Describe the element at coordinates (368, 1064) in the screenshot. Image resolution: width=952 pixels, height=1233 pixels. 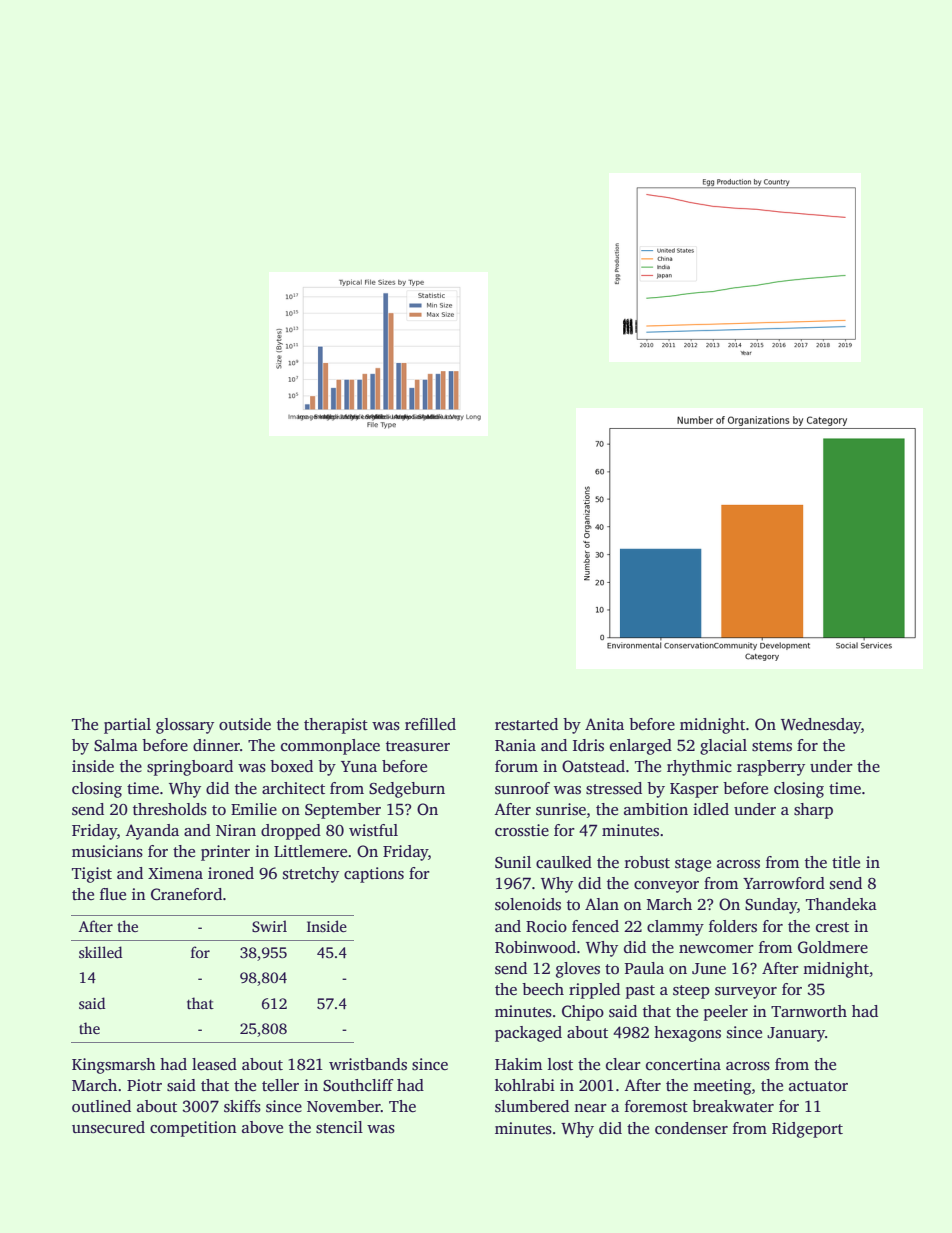
I see `wristbands` at that location.
